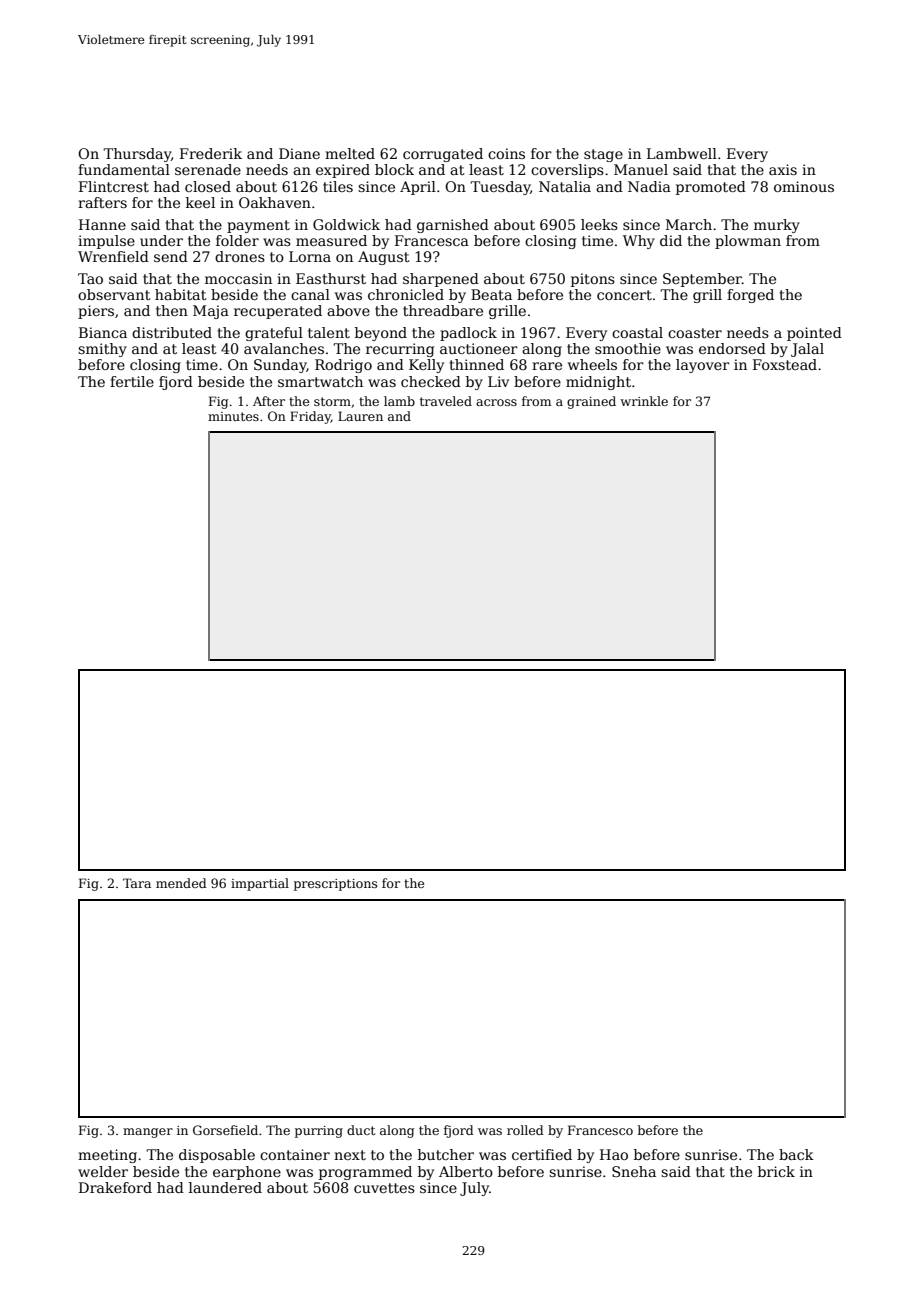 The height and width of the screenshot is (1308, 924). Describe the element at coordinates (644, 401) in the screenshot. I see `wrinkle` at that location.
